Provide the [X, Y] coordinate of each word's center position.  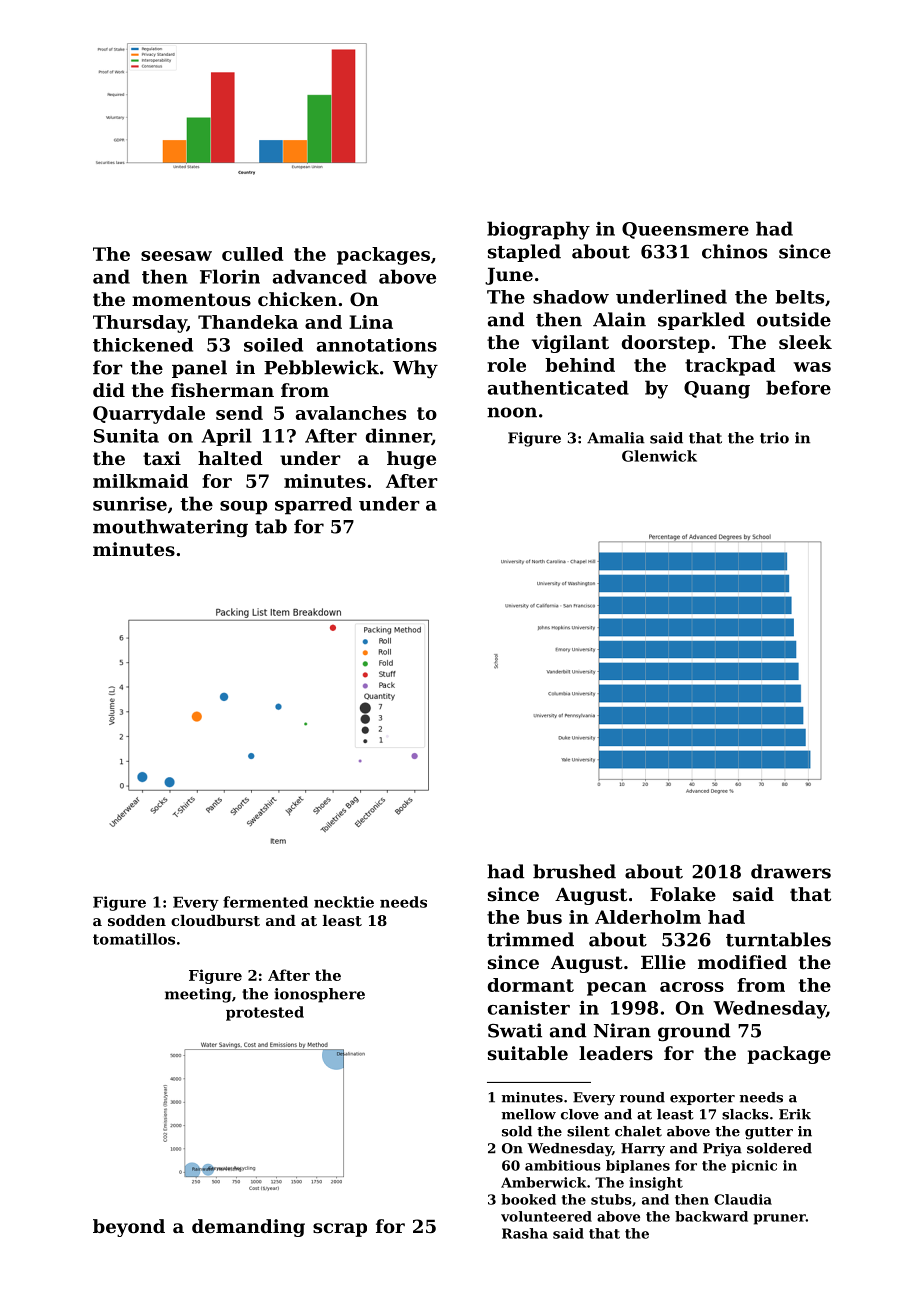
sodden [137, 920]
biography [538, 230]
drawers [791, 871]
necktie [344, 902]
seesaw [176, 256]
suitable [528, 1053]
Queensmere [685, 230]
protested [265, 1013]
